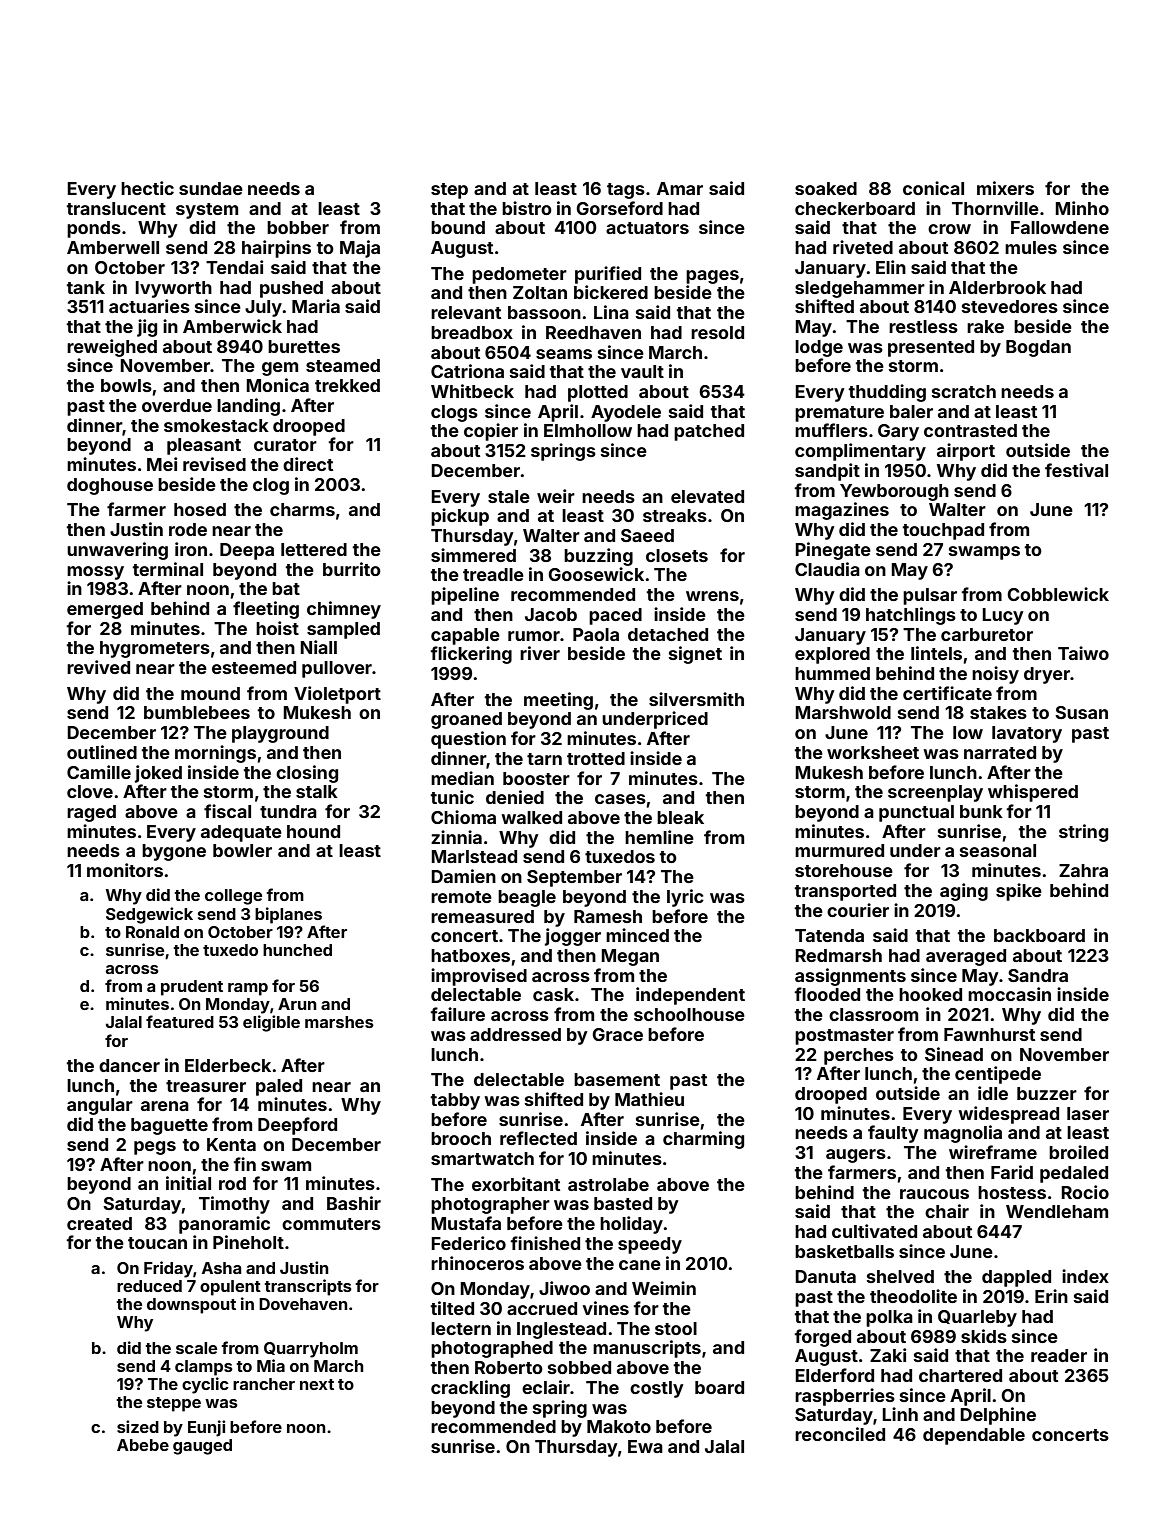 The width and height of the screenshot is (1176, 1521). What do you see at coordinates (465, 636) in the screenshot?
I see `capable` at bounding box center [465, 636].
